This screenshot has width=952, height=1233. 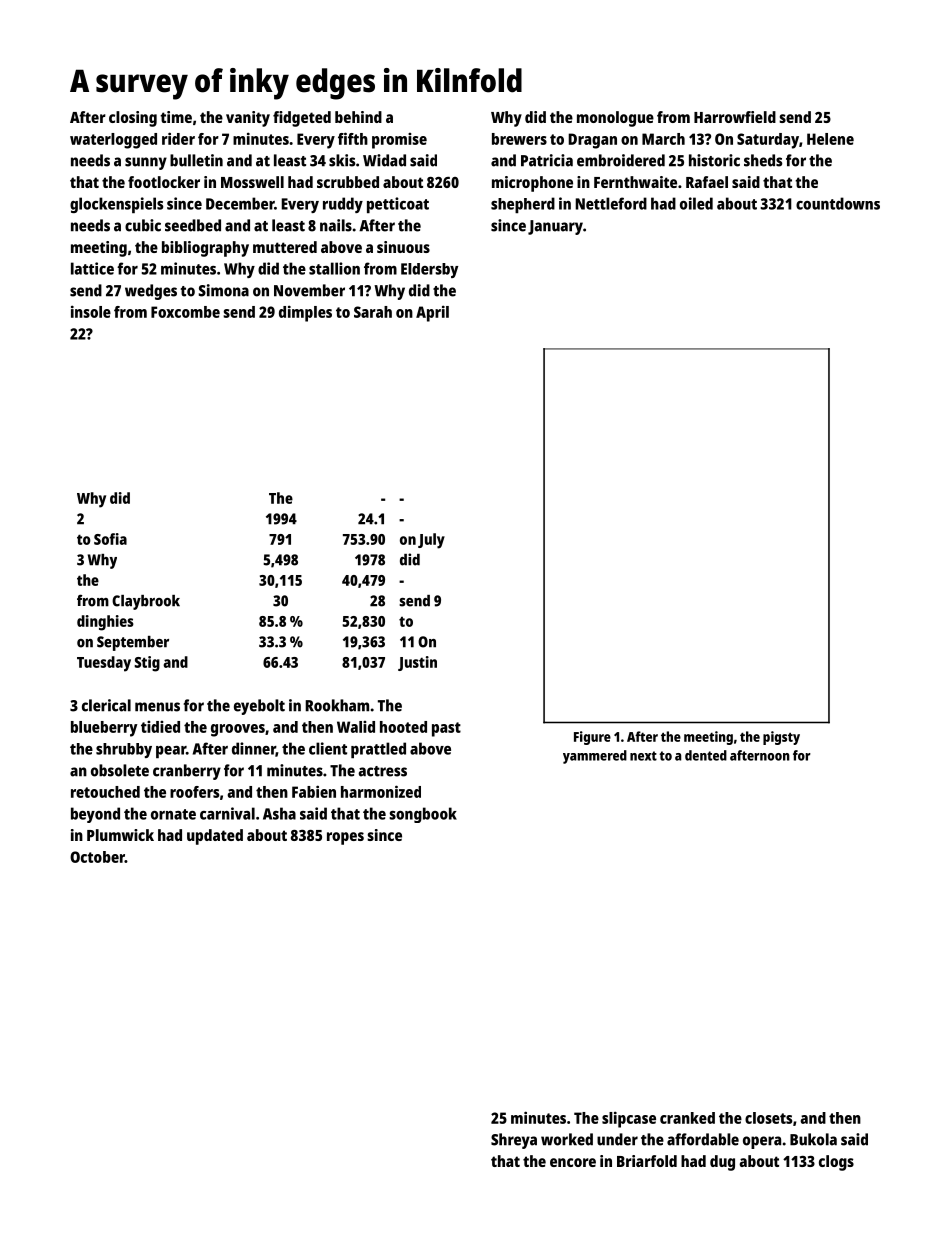 I want to click on July, so click(x=431, y=541).
